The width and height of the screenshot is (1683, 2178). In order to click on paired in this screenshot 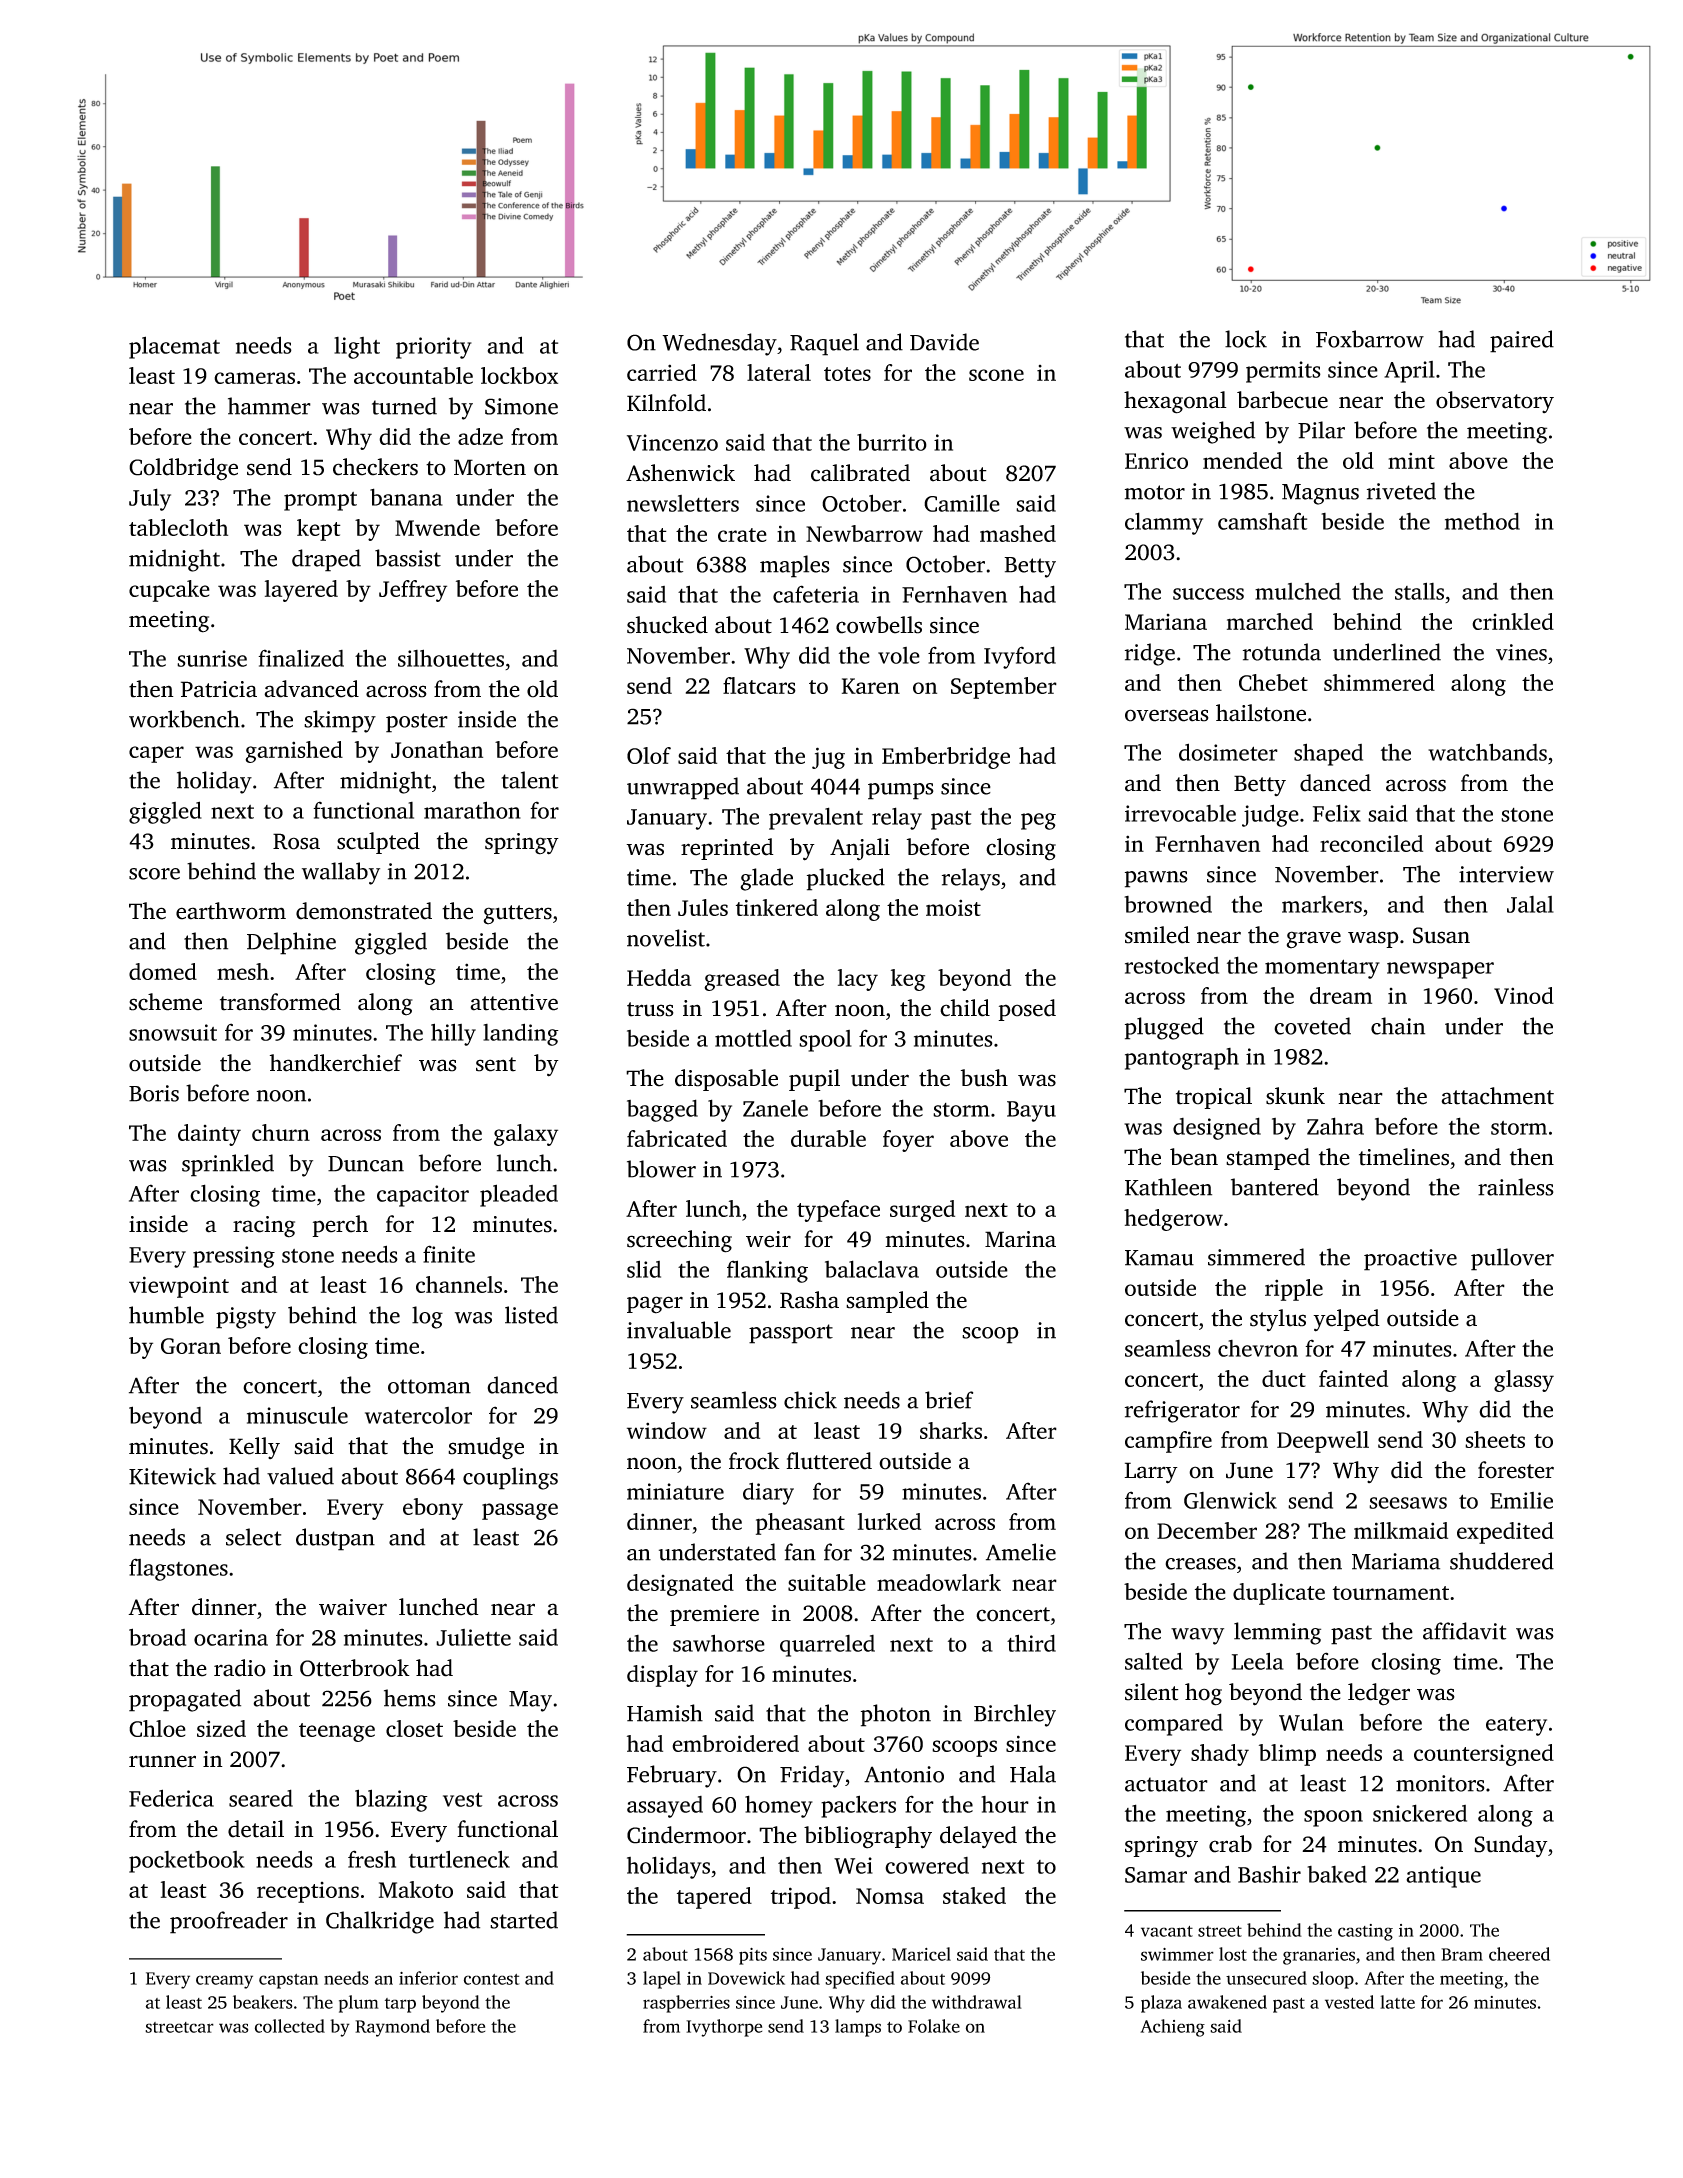, I will do `click(1522, 341)`.
